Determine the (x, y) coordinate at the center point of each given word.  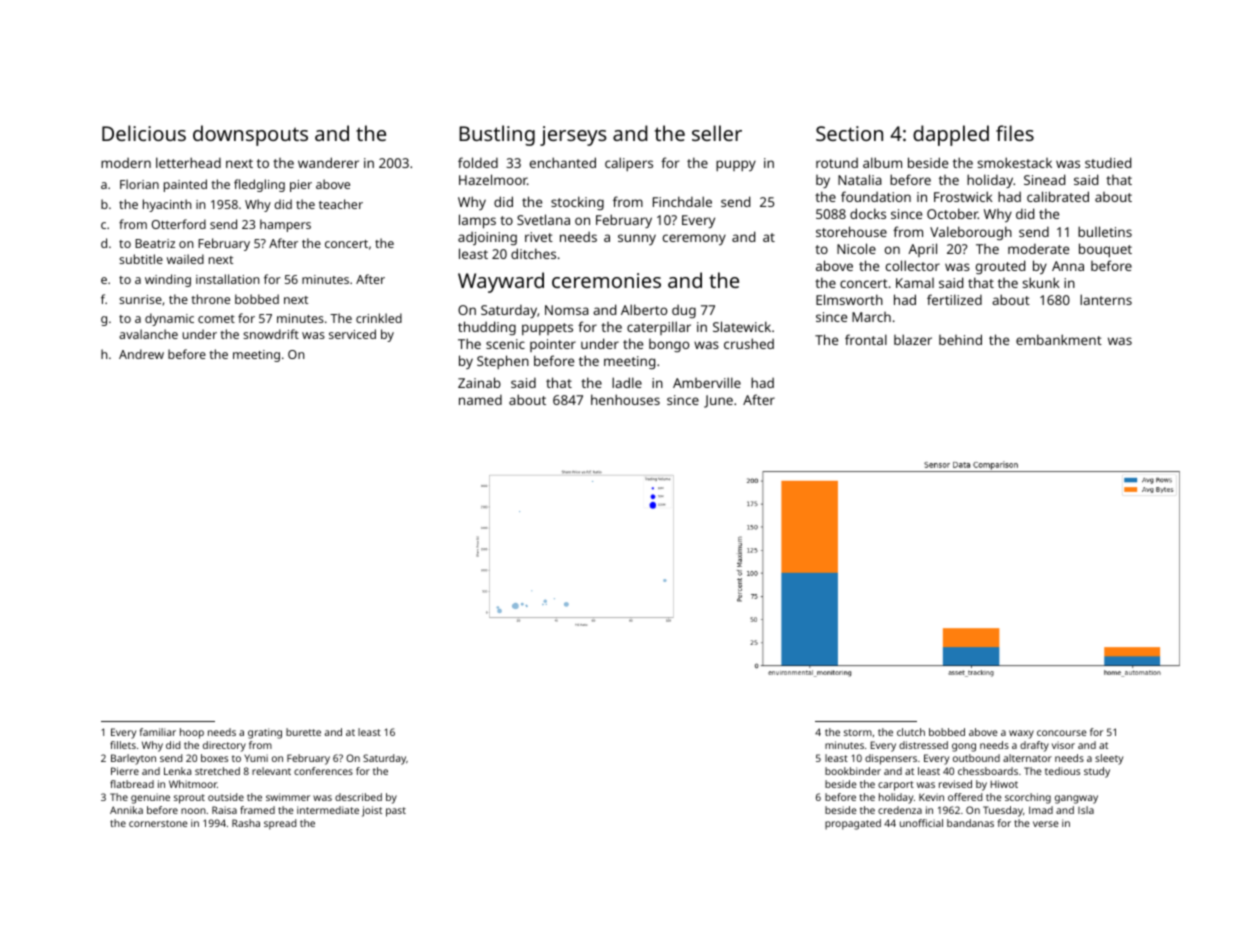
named (480, 399)
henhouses (625, 399)
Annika (126, 810)
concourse (1062, 733)
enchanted (563, 162)
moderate (1038, 248)
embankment (1059, 339)
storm (858, 732)
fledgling (259, 185)
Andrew (141, 354)
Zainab (479, 382)
